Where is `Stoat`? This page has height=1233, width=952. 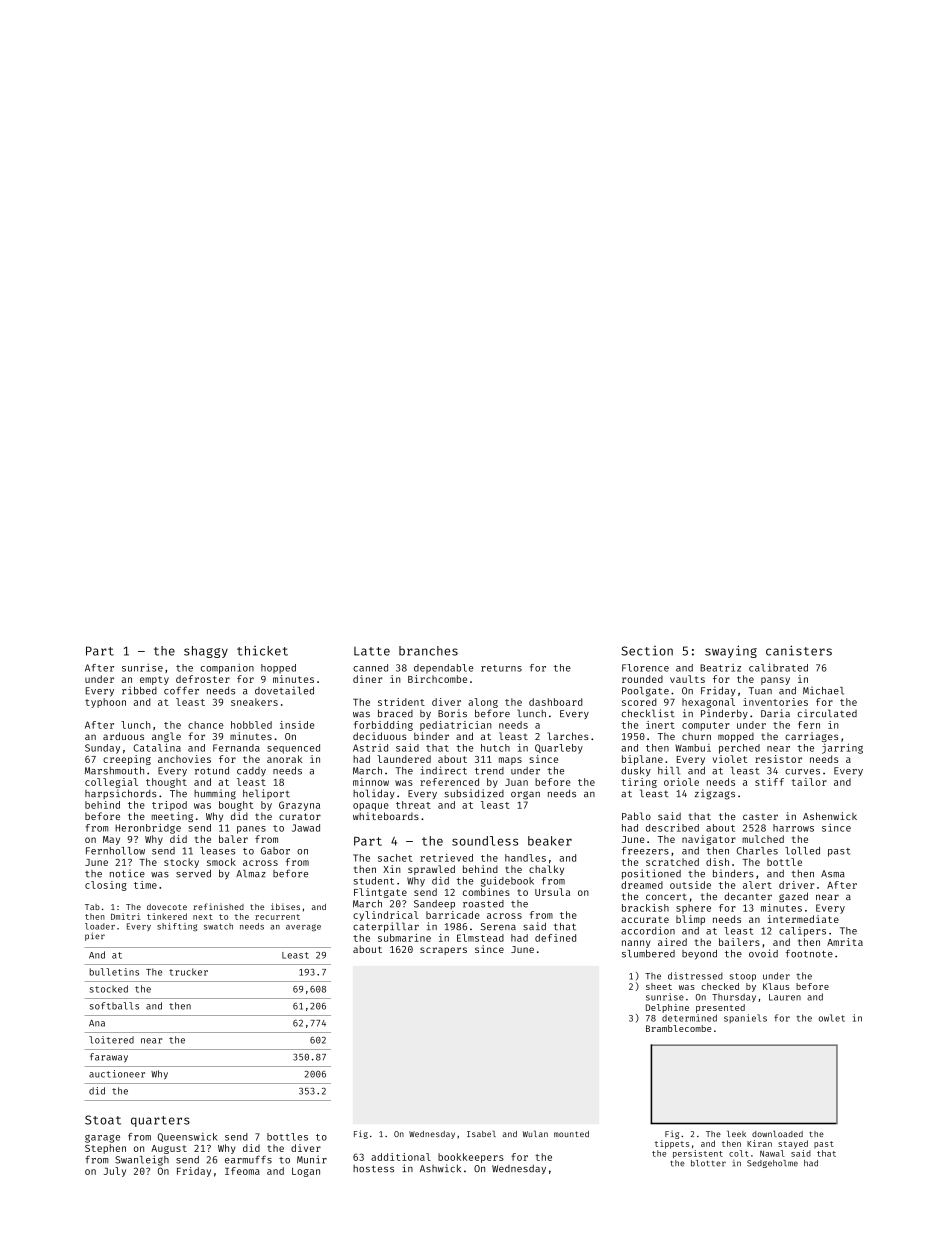
Stoat is located at coordinates (103, 1120).
